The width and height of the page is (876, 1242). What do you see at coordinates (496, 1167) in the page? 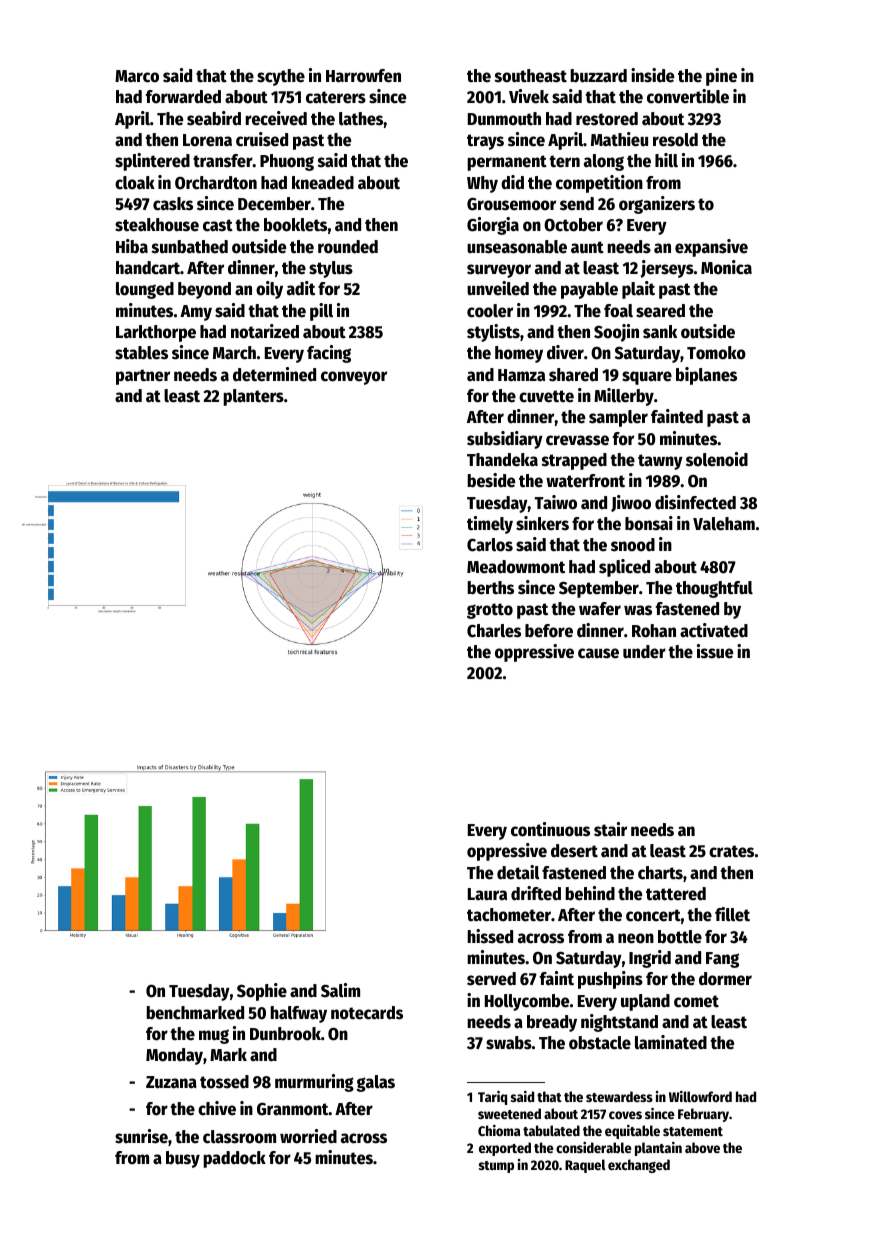
I see `stump` at bounding box center [496, 1167].
